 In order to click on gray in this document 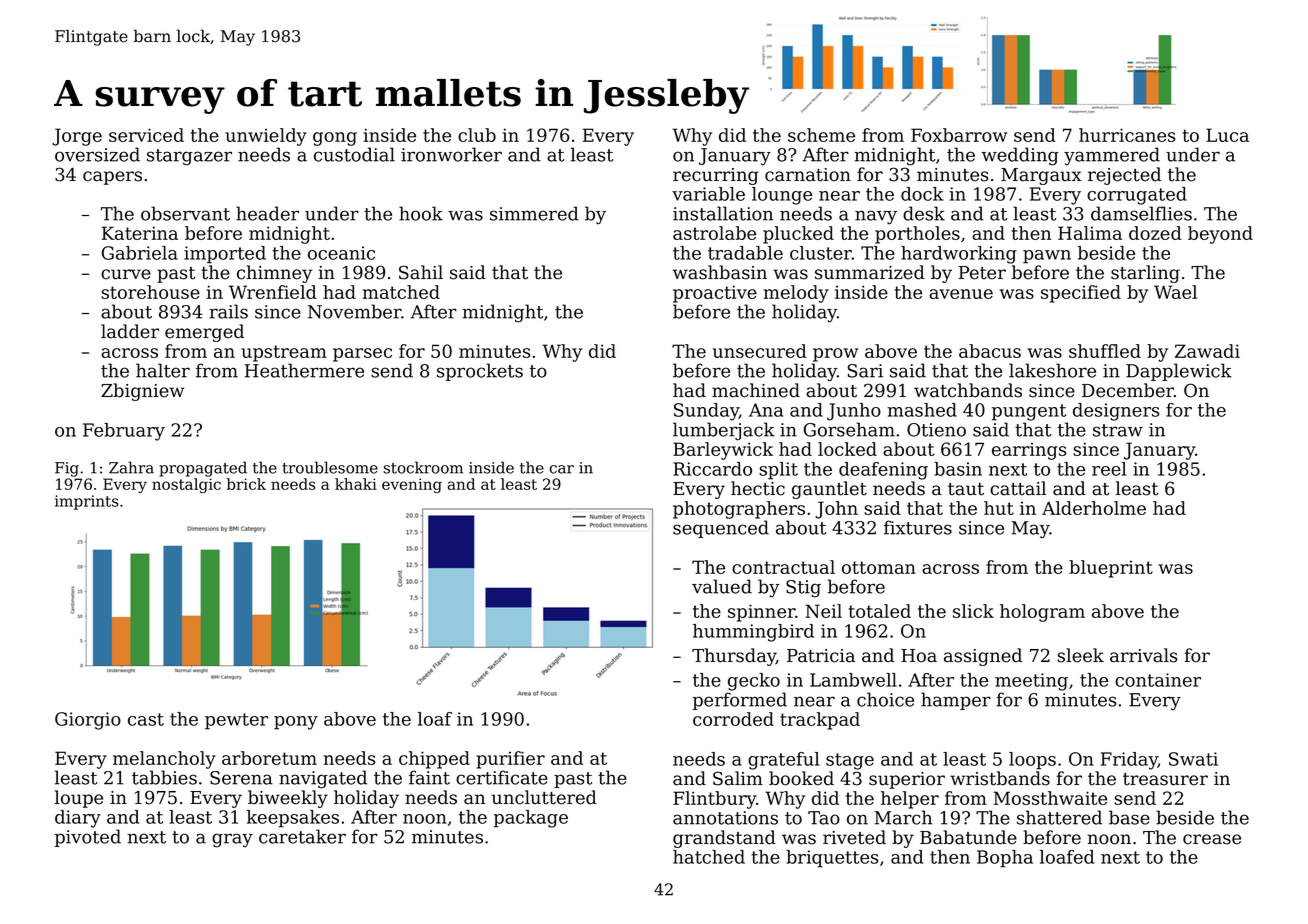, I will do `click(232, 840)`.
